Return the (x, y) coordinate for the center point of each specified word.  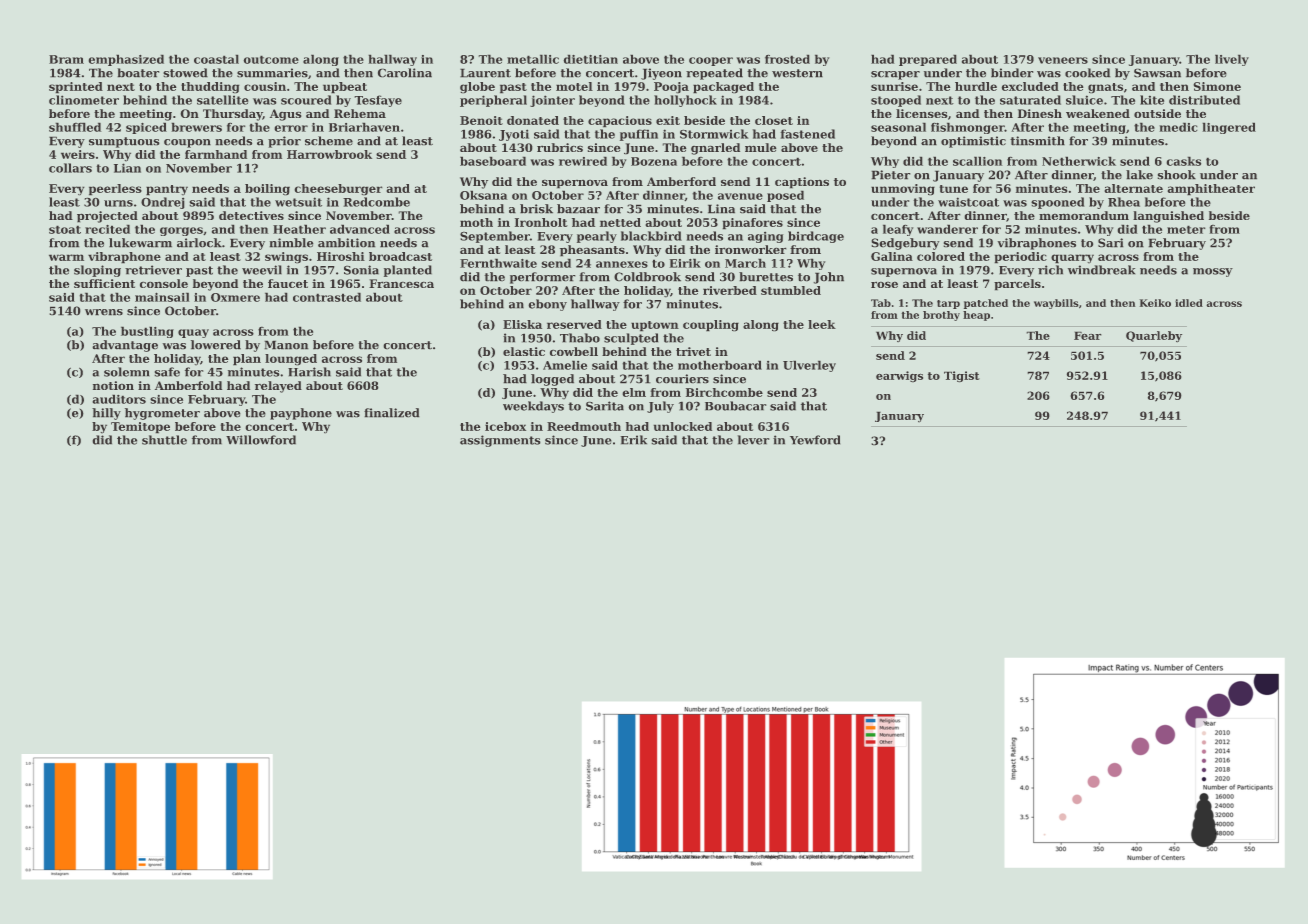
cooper (711, 61)
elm (634, 392)
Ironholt (541, 222)
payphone (301, 414)
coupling (711, 325)
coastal (216, 59)
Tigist (962, 376)
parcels (1017, 284)
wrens (104, 312)
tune (954, 189)
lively (1232, 60)
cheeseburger (338, 189)
